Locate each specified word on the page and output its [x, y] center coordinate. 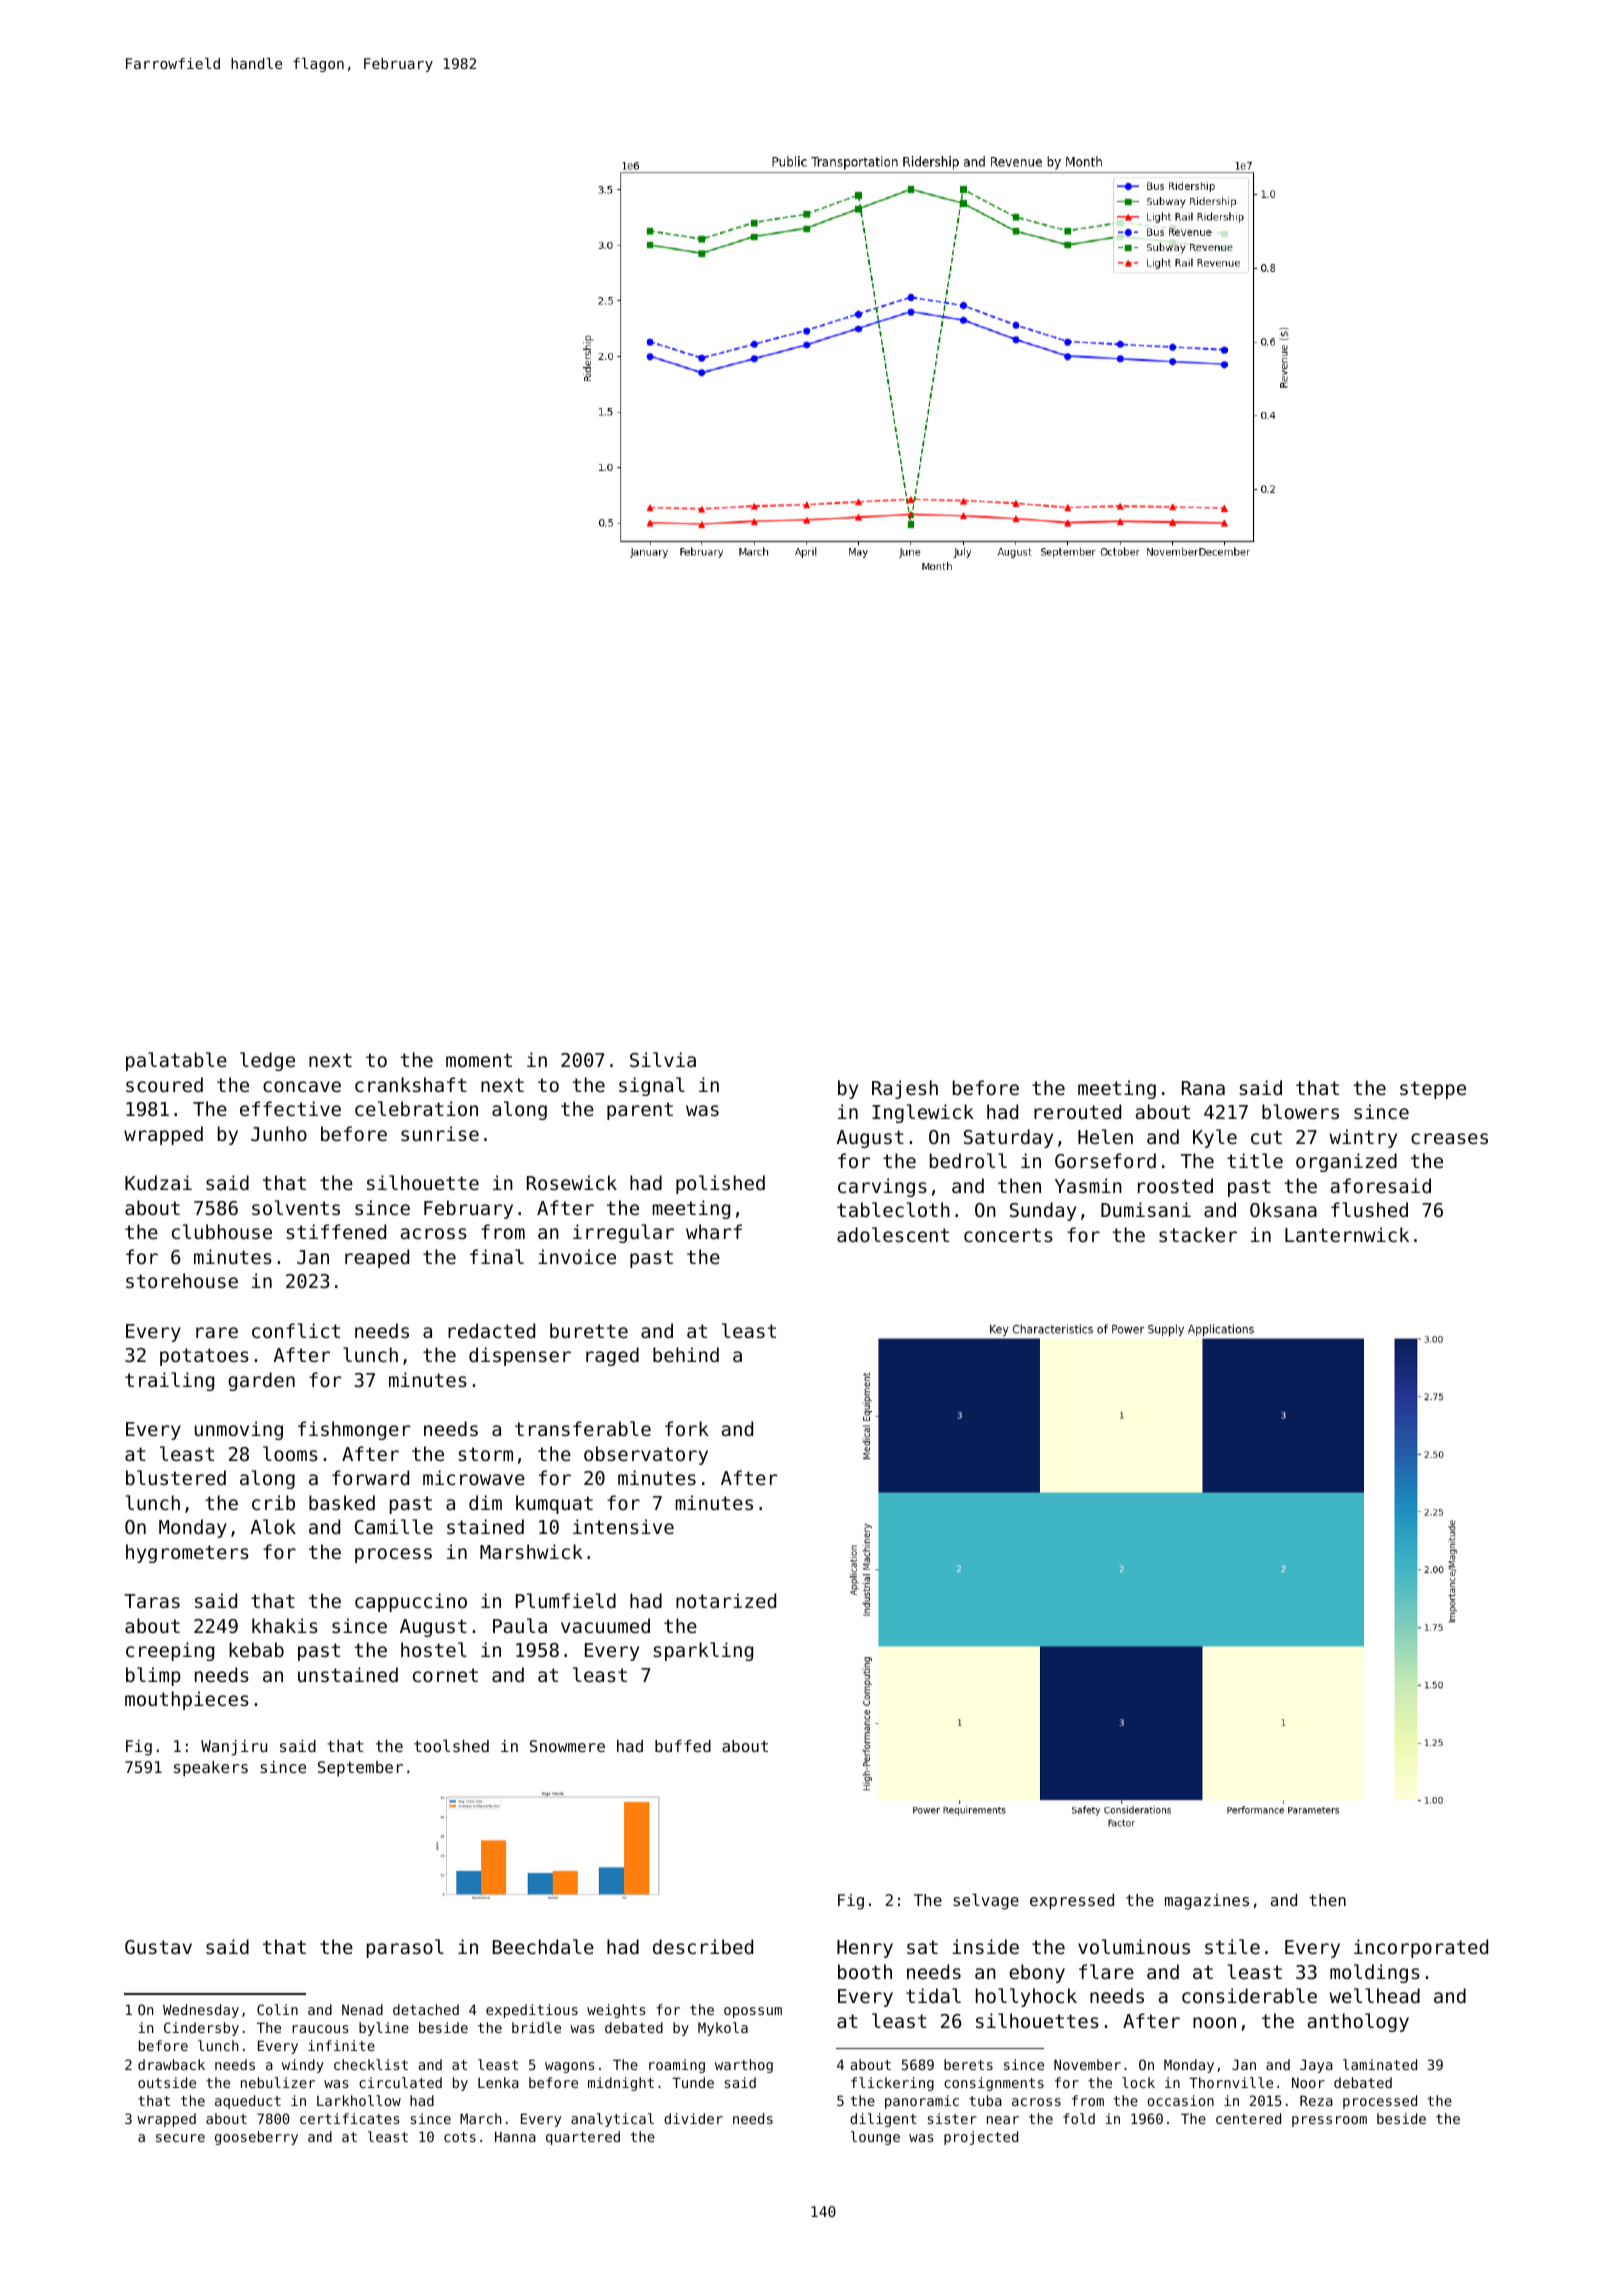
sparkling [703, 1651]
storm [485, 1454]
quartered [583, 2138]
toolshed [451, 1745]
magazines [1207, 1902]
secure [180, 2138]
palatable [176, 1061]
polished [720, 1184]
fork [687, 1428]
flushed [1369, 1209]
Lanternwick [1347, 1234]
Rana [1203, 1088]
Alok [273, 1526]
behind [686, 1354]
